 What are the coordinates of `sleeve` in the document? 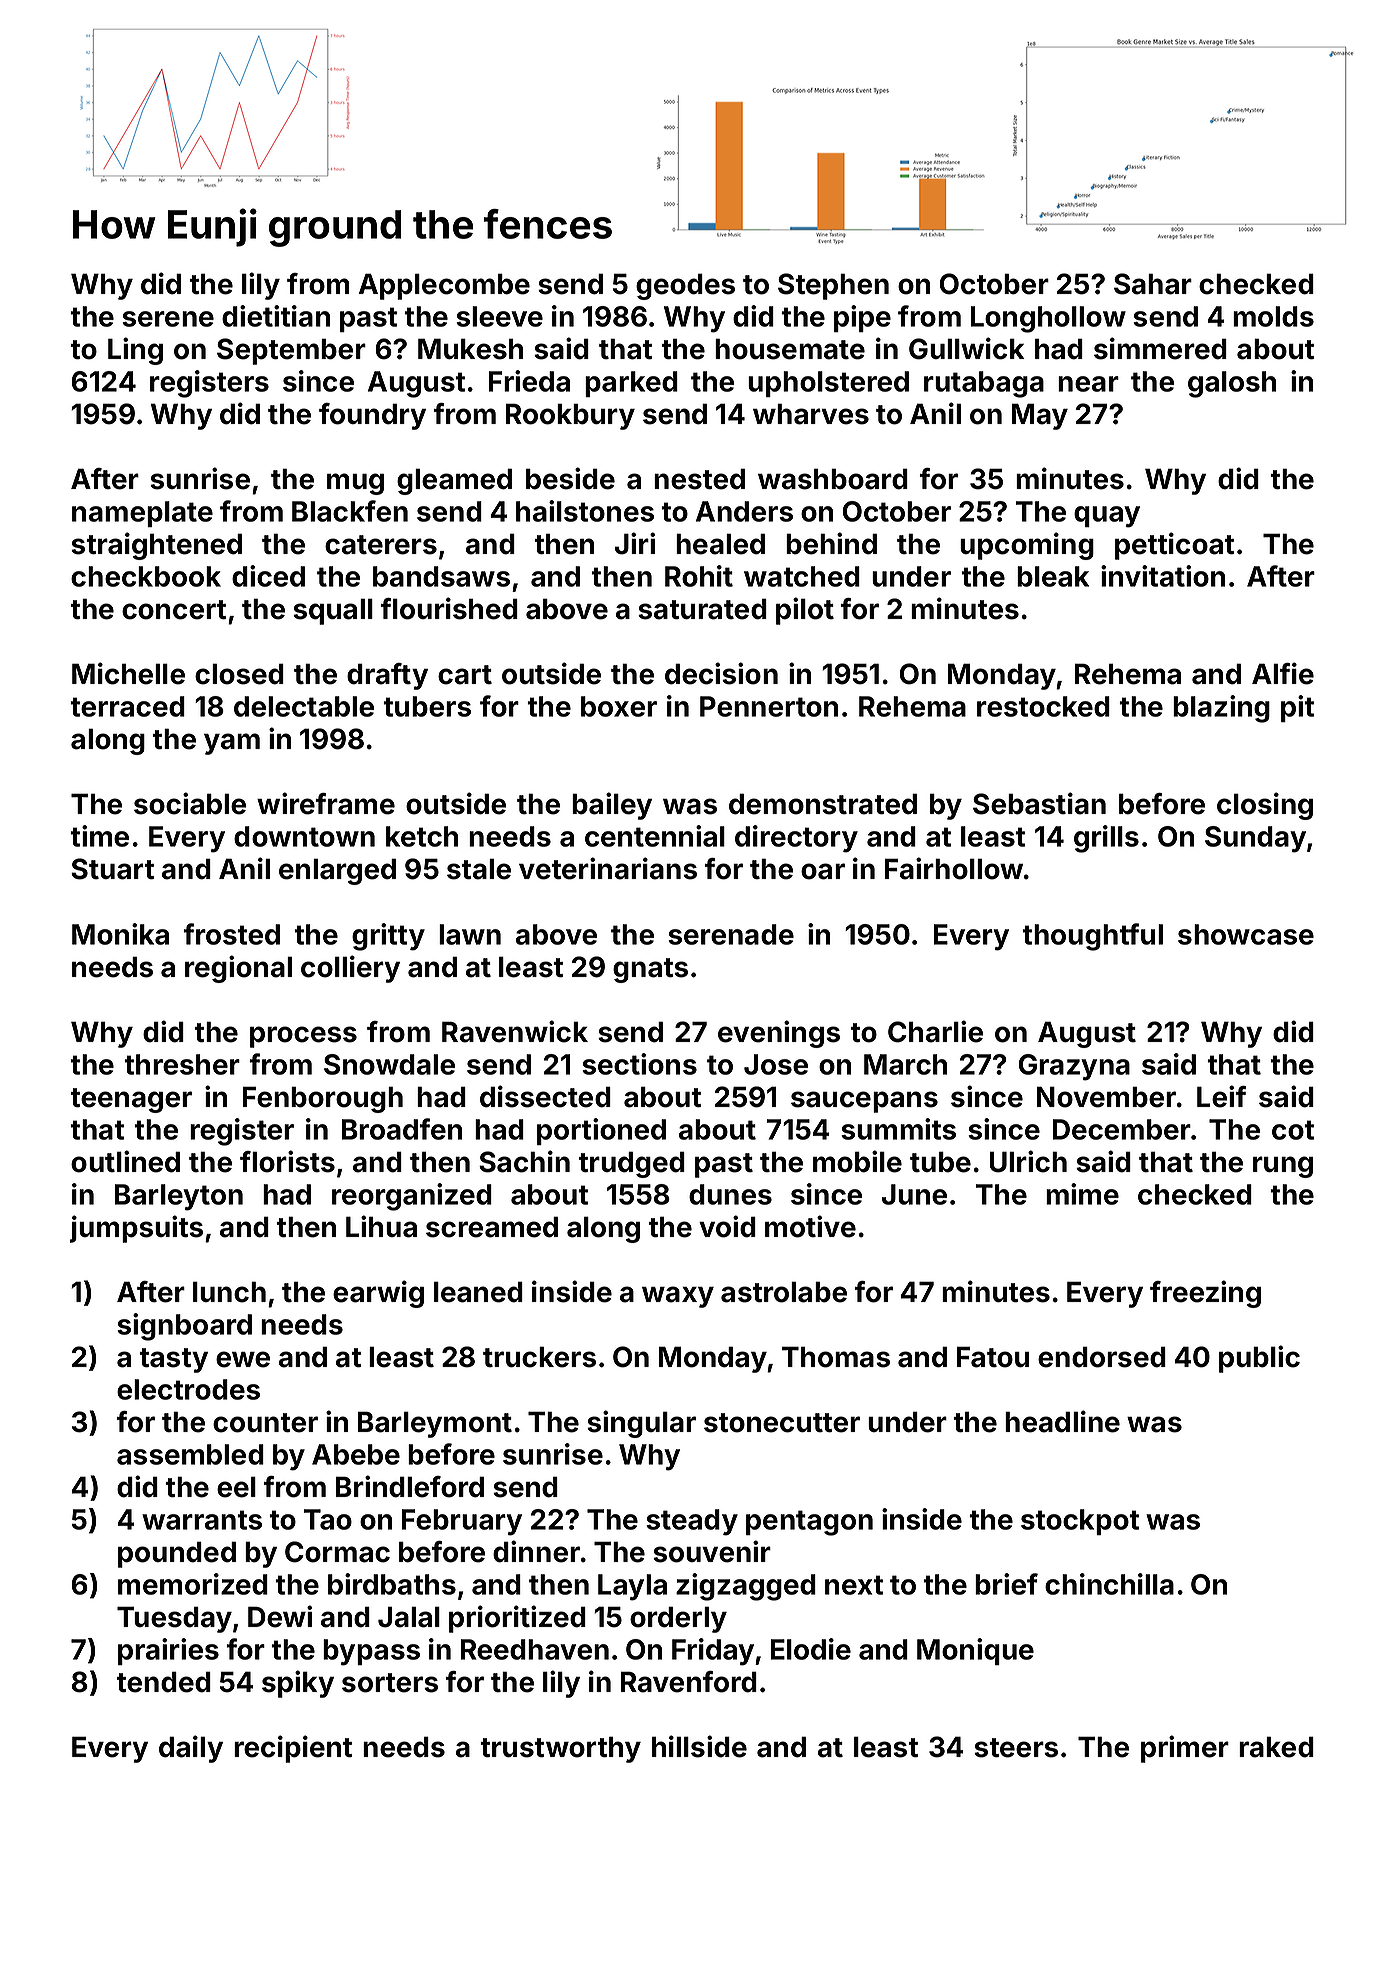 It's located at (499, 316).
